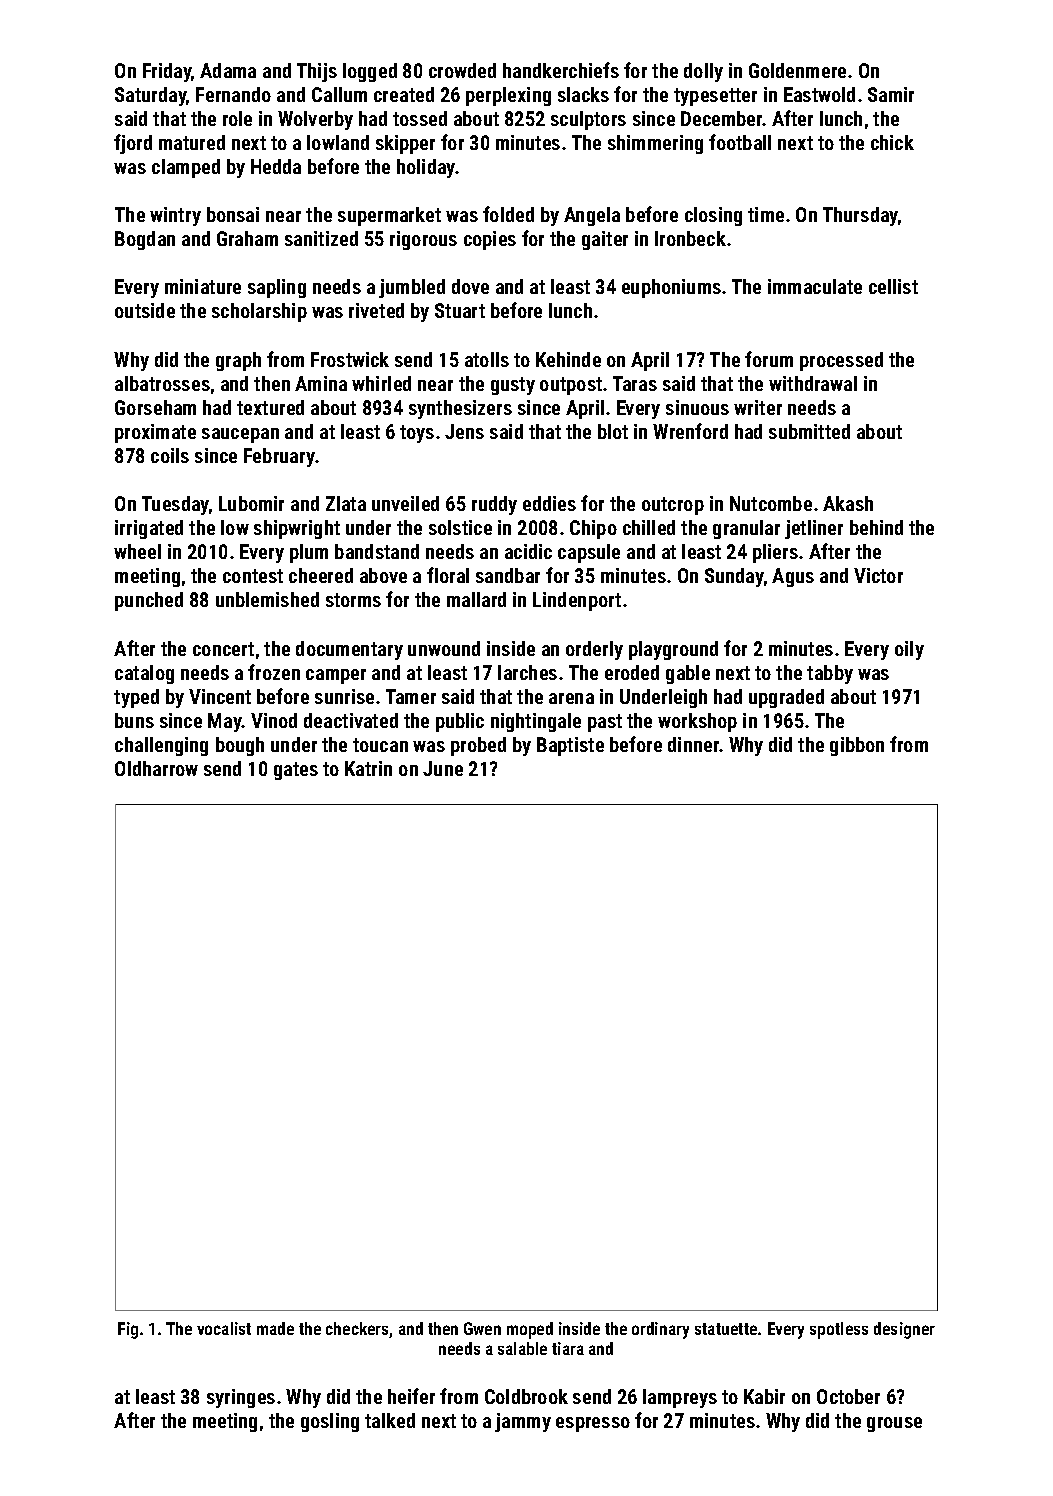 This screenshot has height=1496, width=1053. Describe the element at coordinates (460, 310) in the screenshot. I see `Stuart` at that location.
